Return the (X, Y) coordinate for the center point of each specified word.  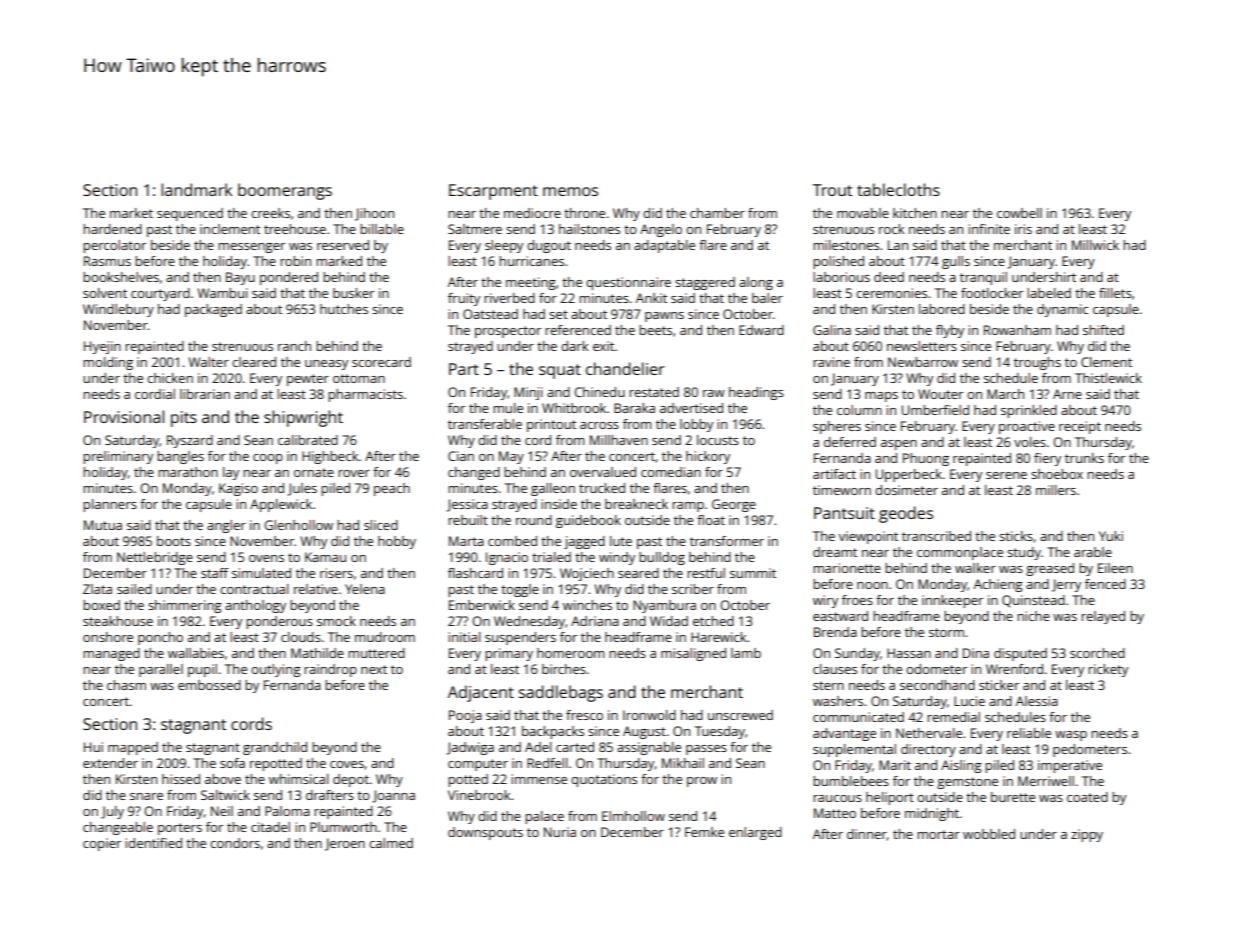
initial (464, 637)
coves (347, 764)
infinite (989, 229)
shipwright (303, 418)
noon (872, 585)
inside (559, 504)
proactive (1027, 427)
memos (570, 191)
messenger (251, 248)
